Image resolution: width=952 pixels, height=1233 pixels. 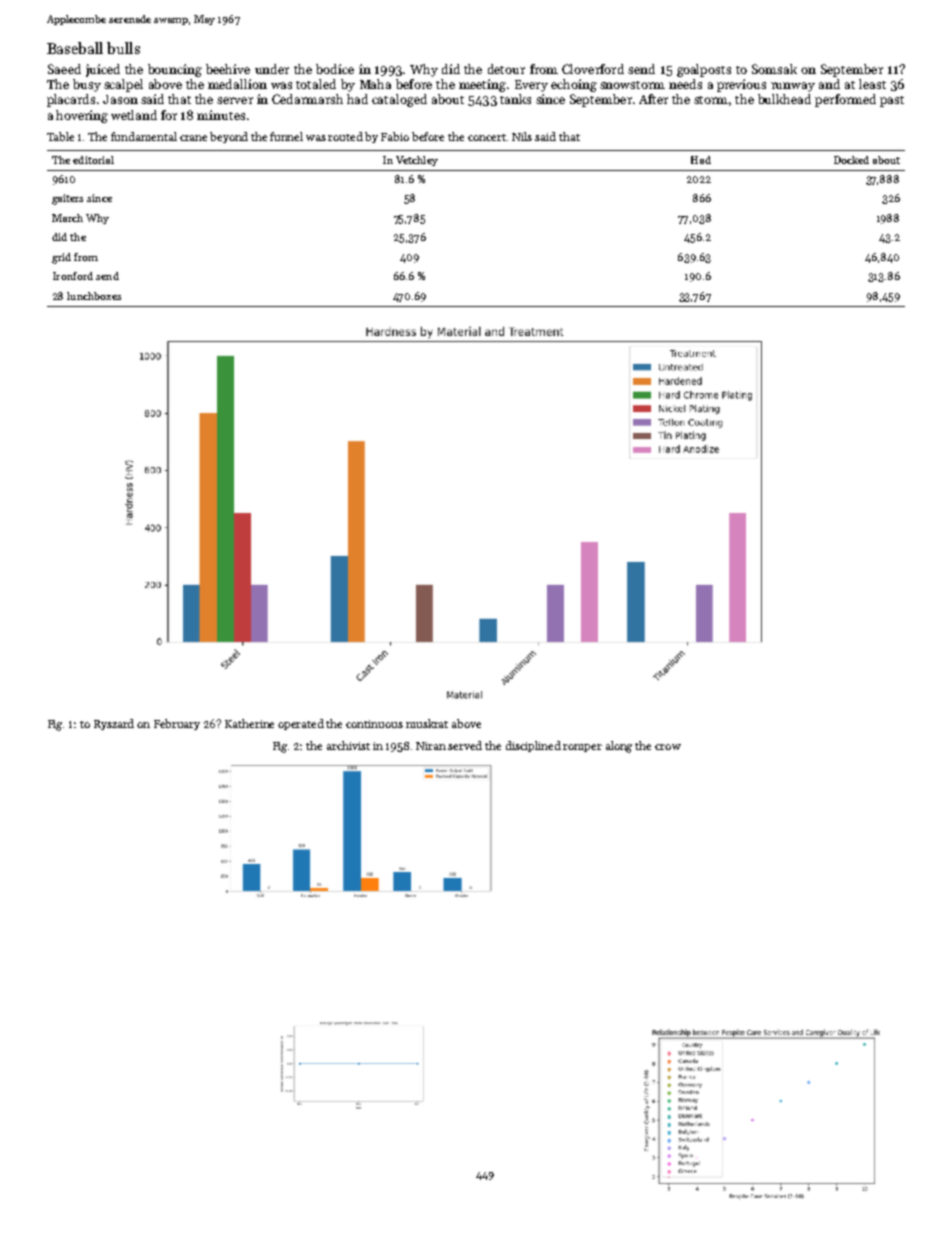 What do you see at coordinates (845, 100) in the screenshot?
I see `performed` at bounding box center [845, 100].
